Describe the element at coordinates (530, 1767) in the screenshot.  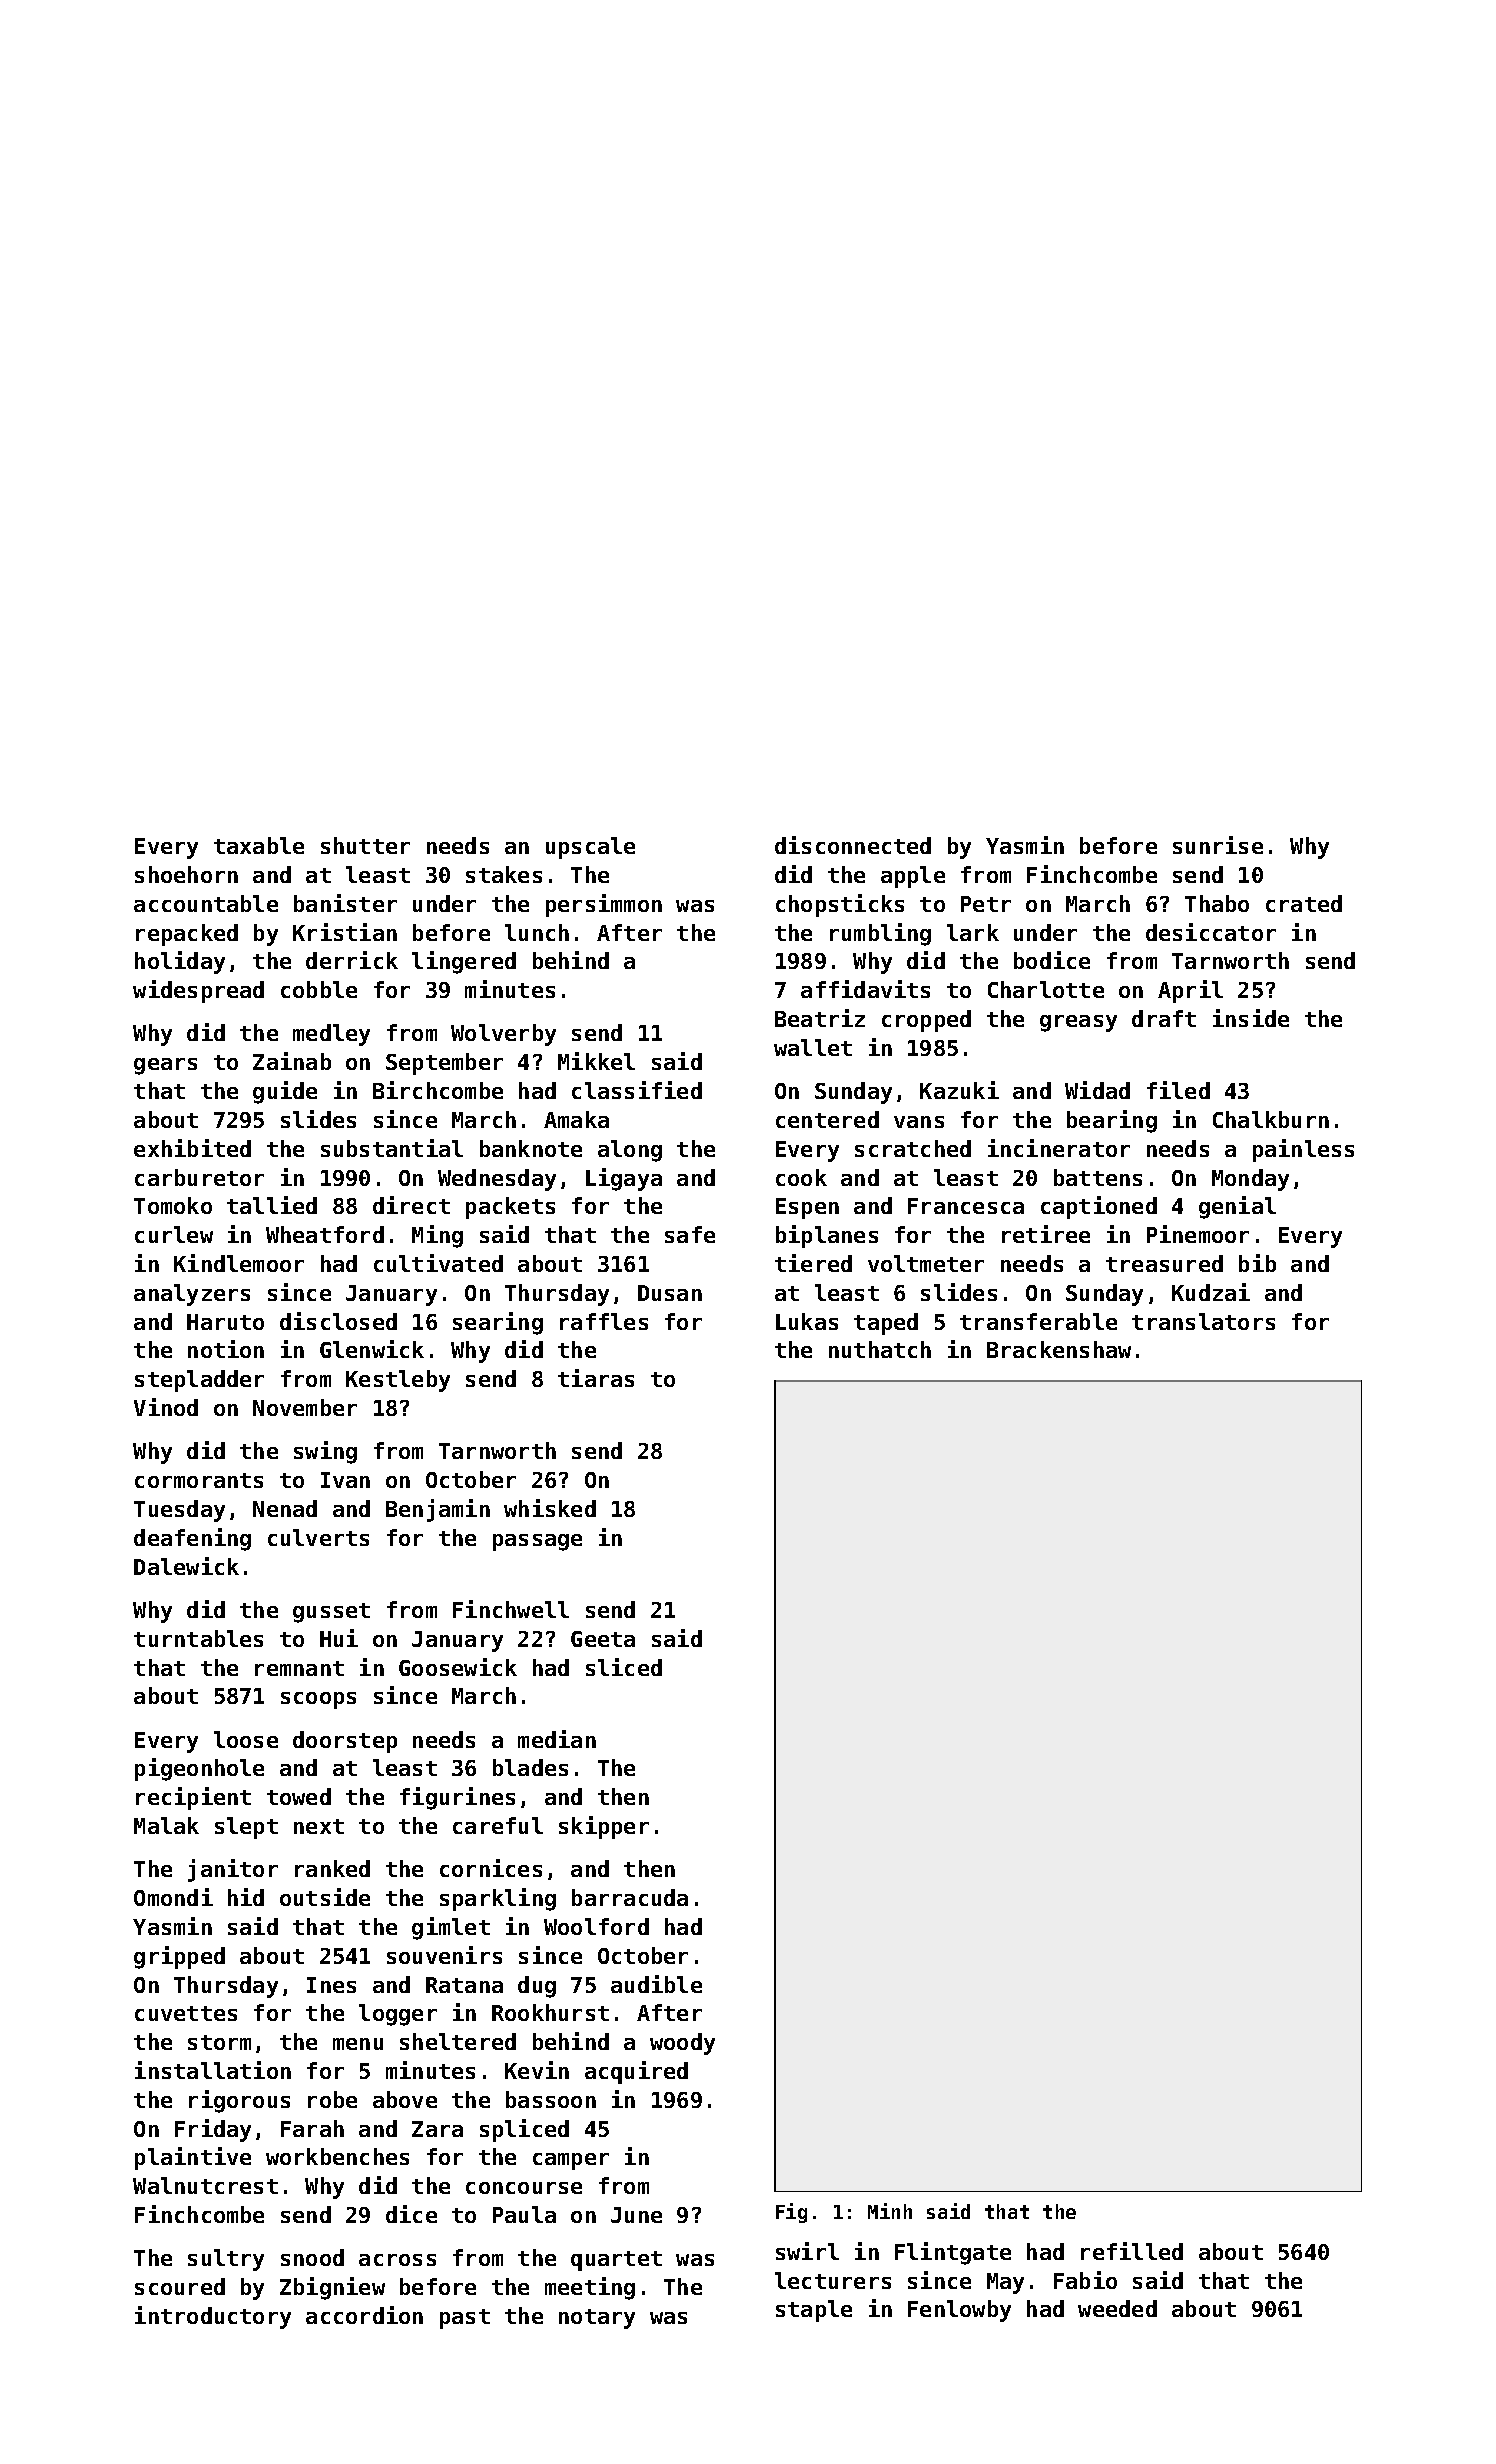
I see `blades` at that location.
